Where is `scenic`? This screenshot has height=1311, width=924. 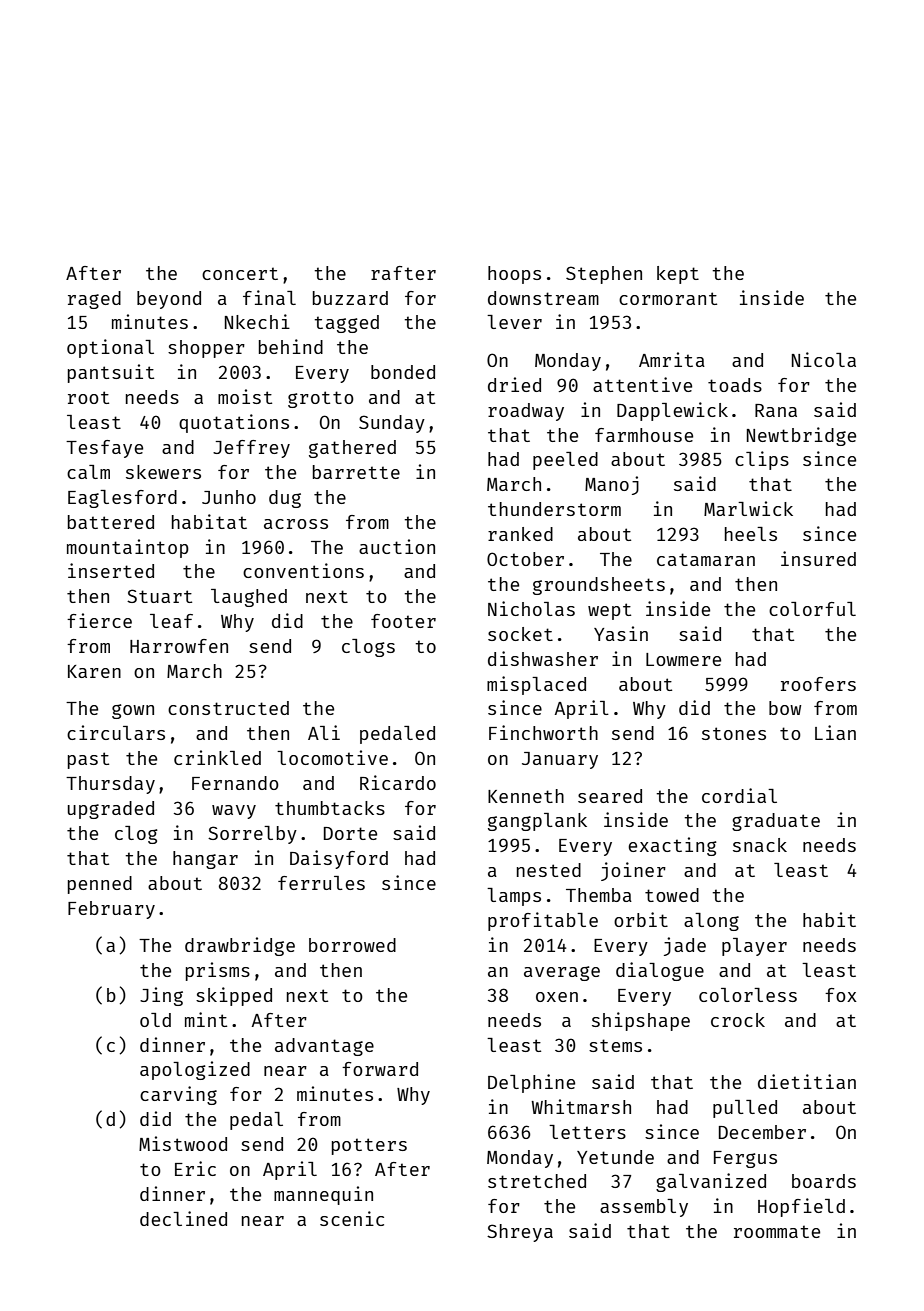 scenic is located at coordinates (352, 1218).
